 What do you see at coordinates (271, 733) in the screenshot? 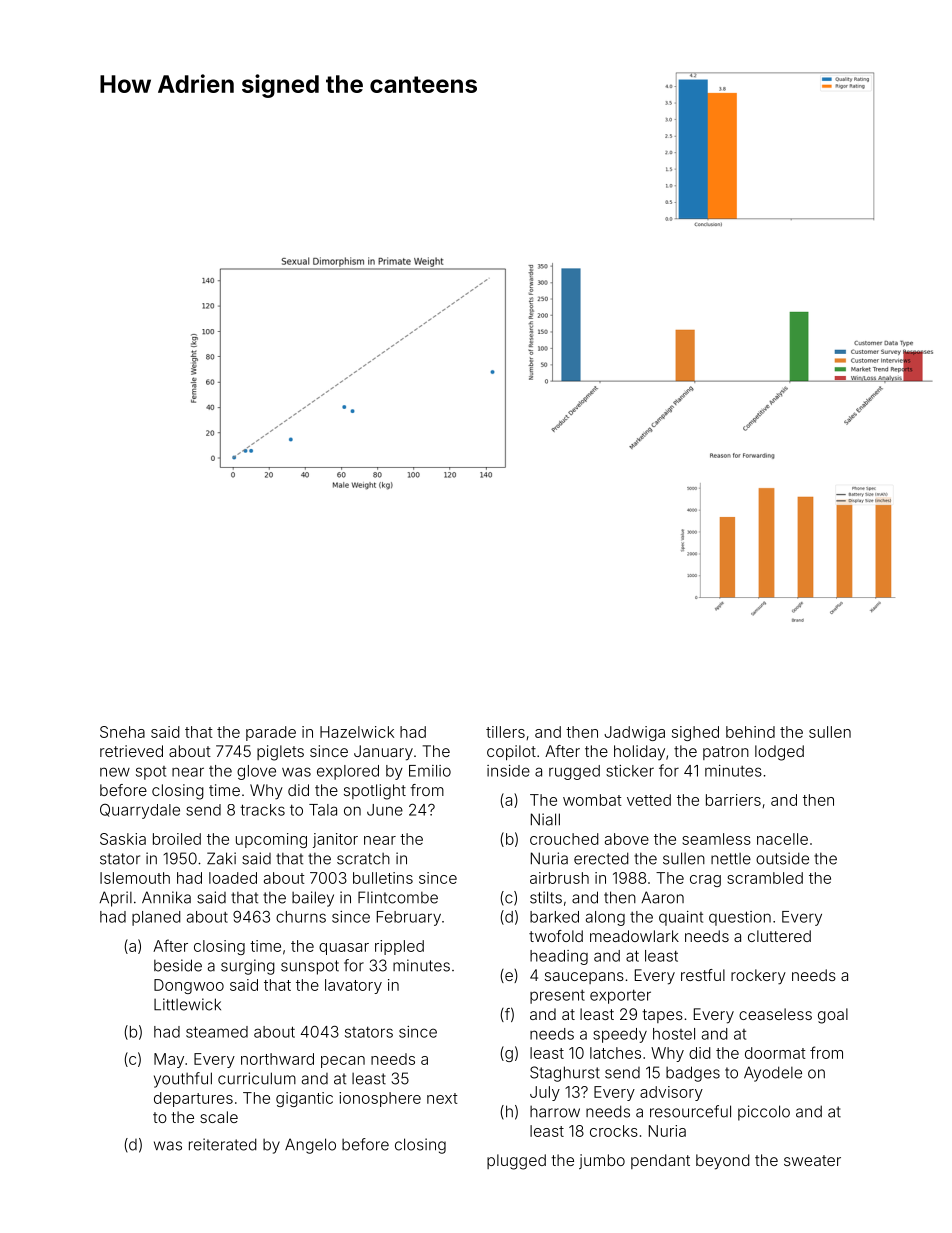
I see `parade` at bounding box center [271, 733].
